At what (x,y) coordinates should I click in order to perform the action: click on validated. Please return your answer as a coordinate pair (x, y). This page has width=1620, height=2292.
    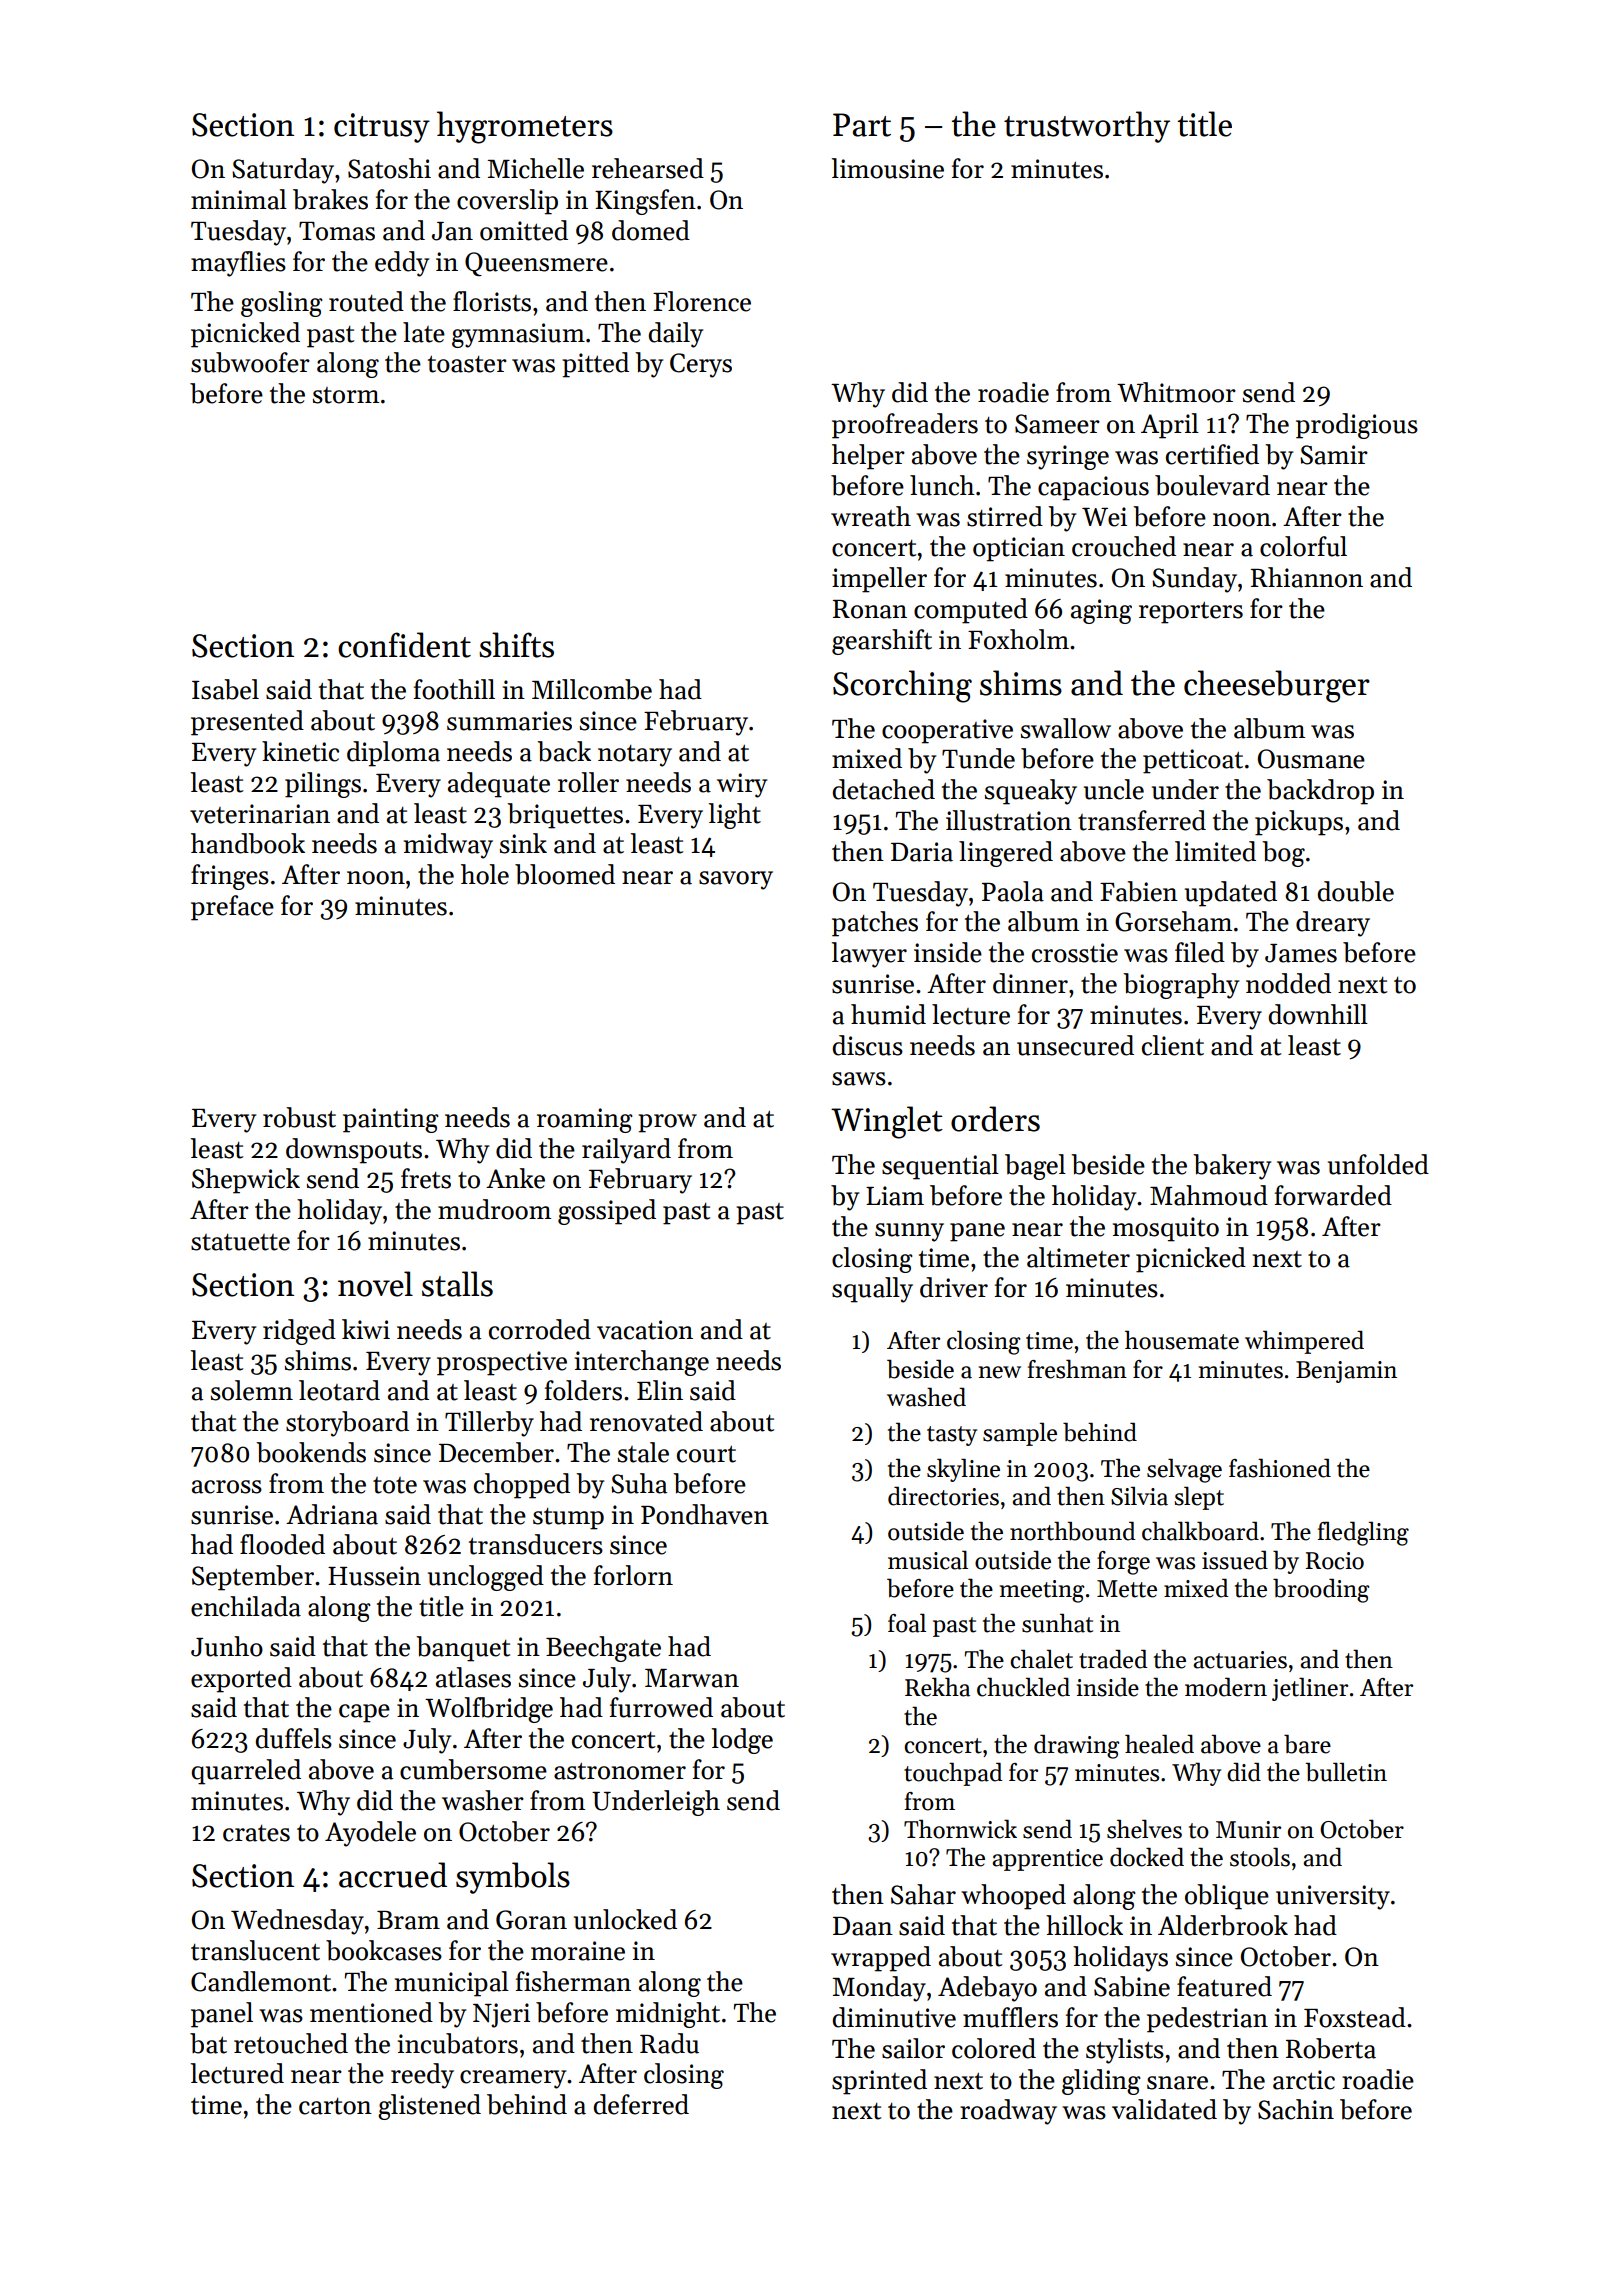
    Looking at the image, I should click on (1164, 2109).
